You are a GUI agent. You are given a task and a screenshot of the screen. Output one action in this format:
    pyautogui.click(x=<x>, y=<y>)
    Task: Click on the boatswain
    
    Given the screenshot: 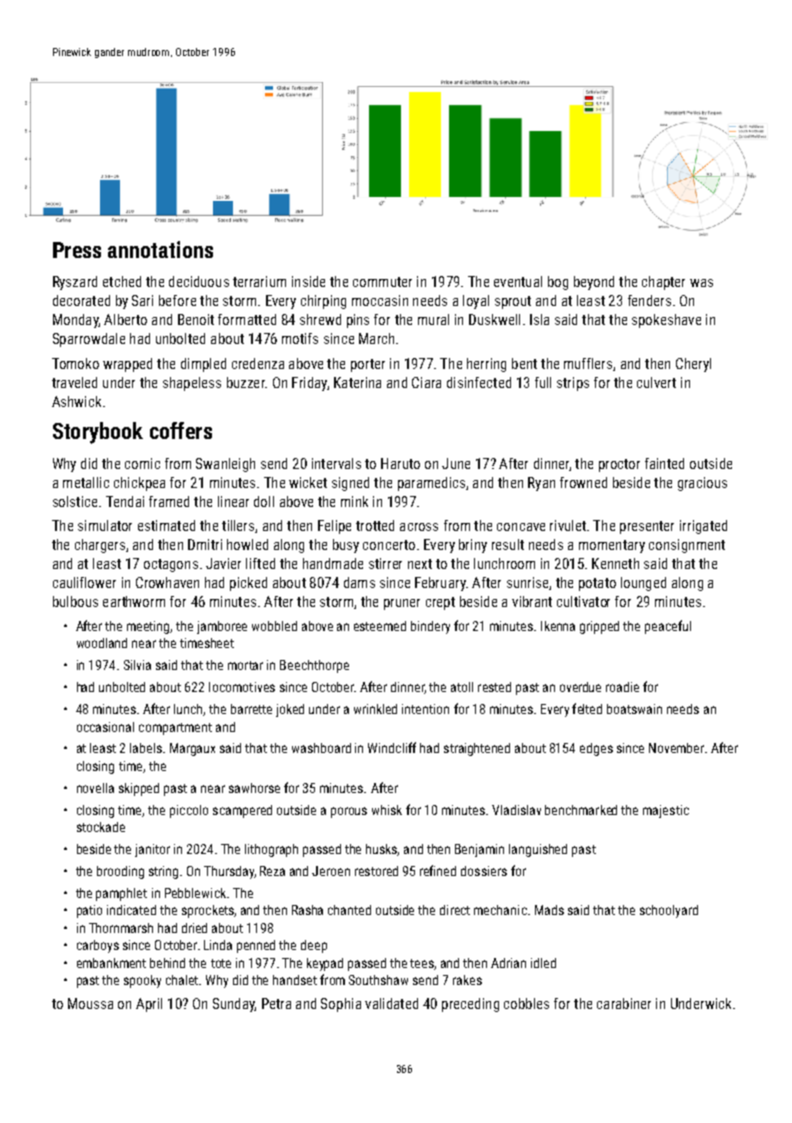 What is the action you would take?
    pyautogui.click(x=634, y=709)
